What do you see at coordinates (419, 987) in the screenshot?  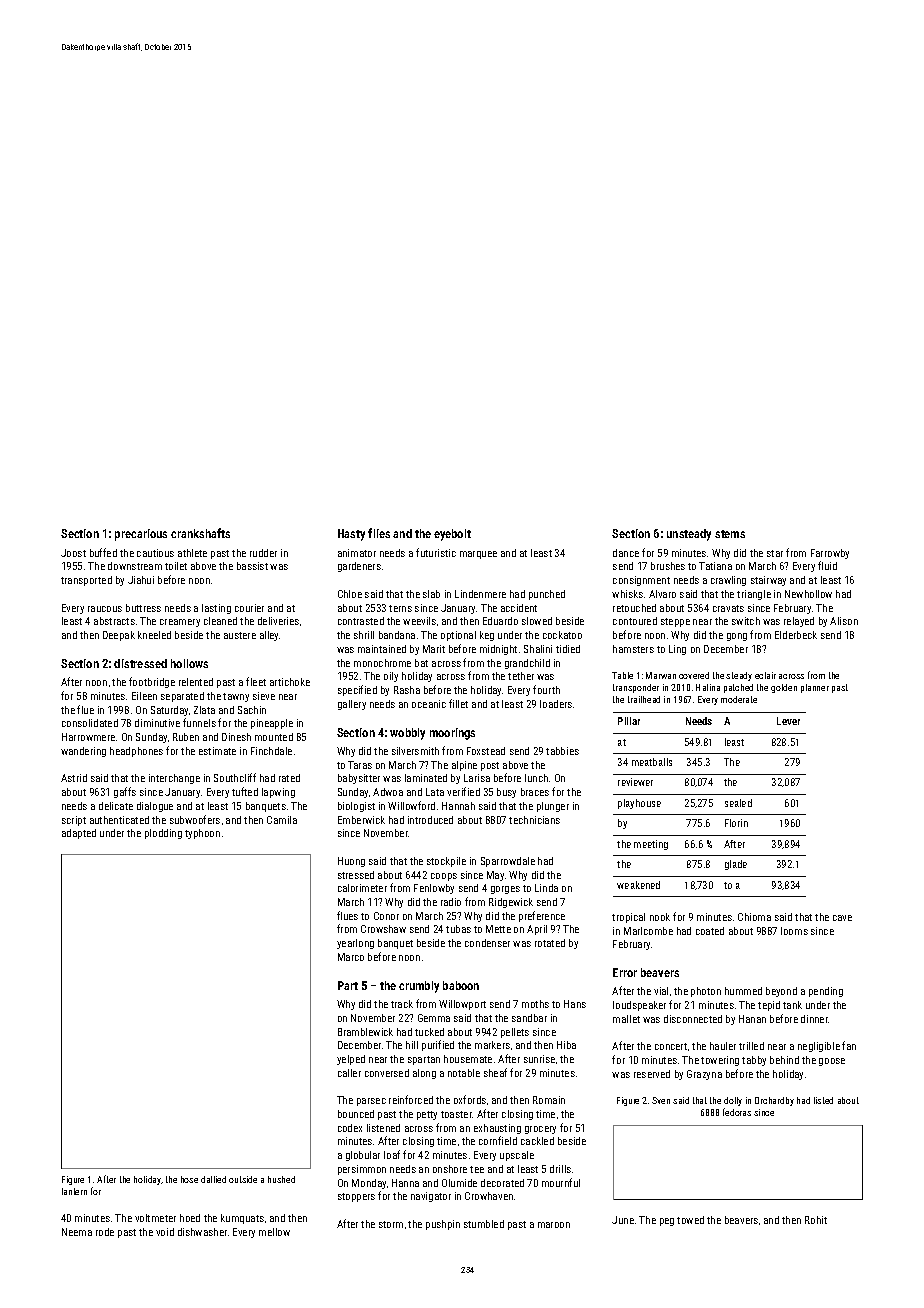 I see `crumbly` at bounding box center [419, 987].
